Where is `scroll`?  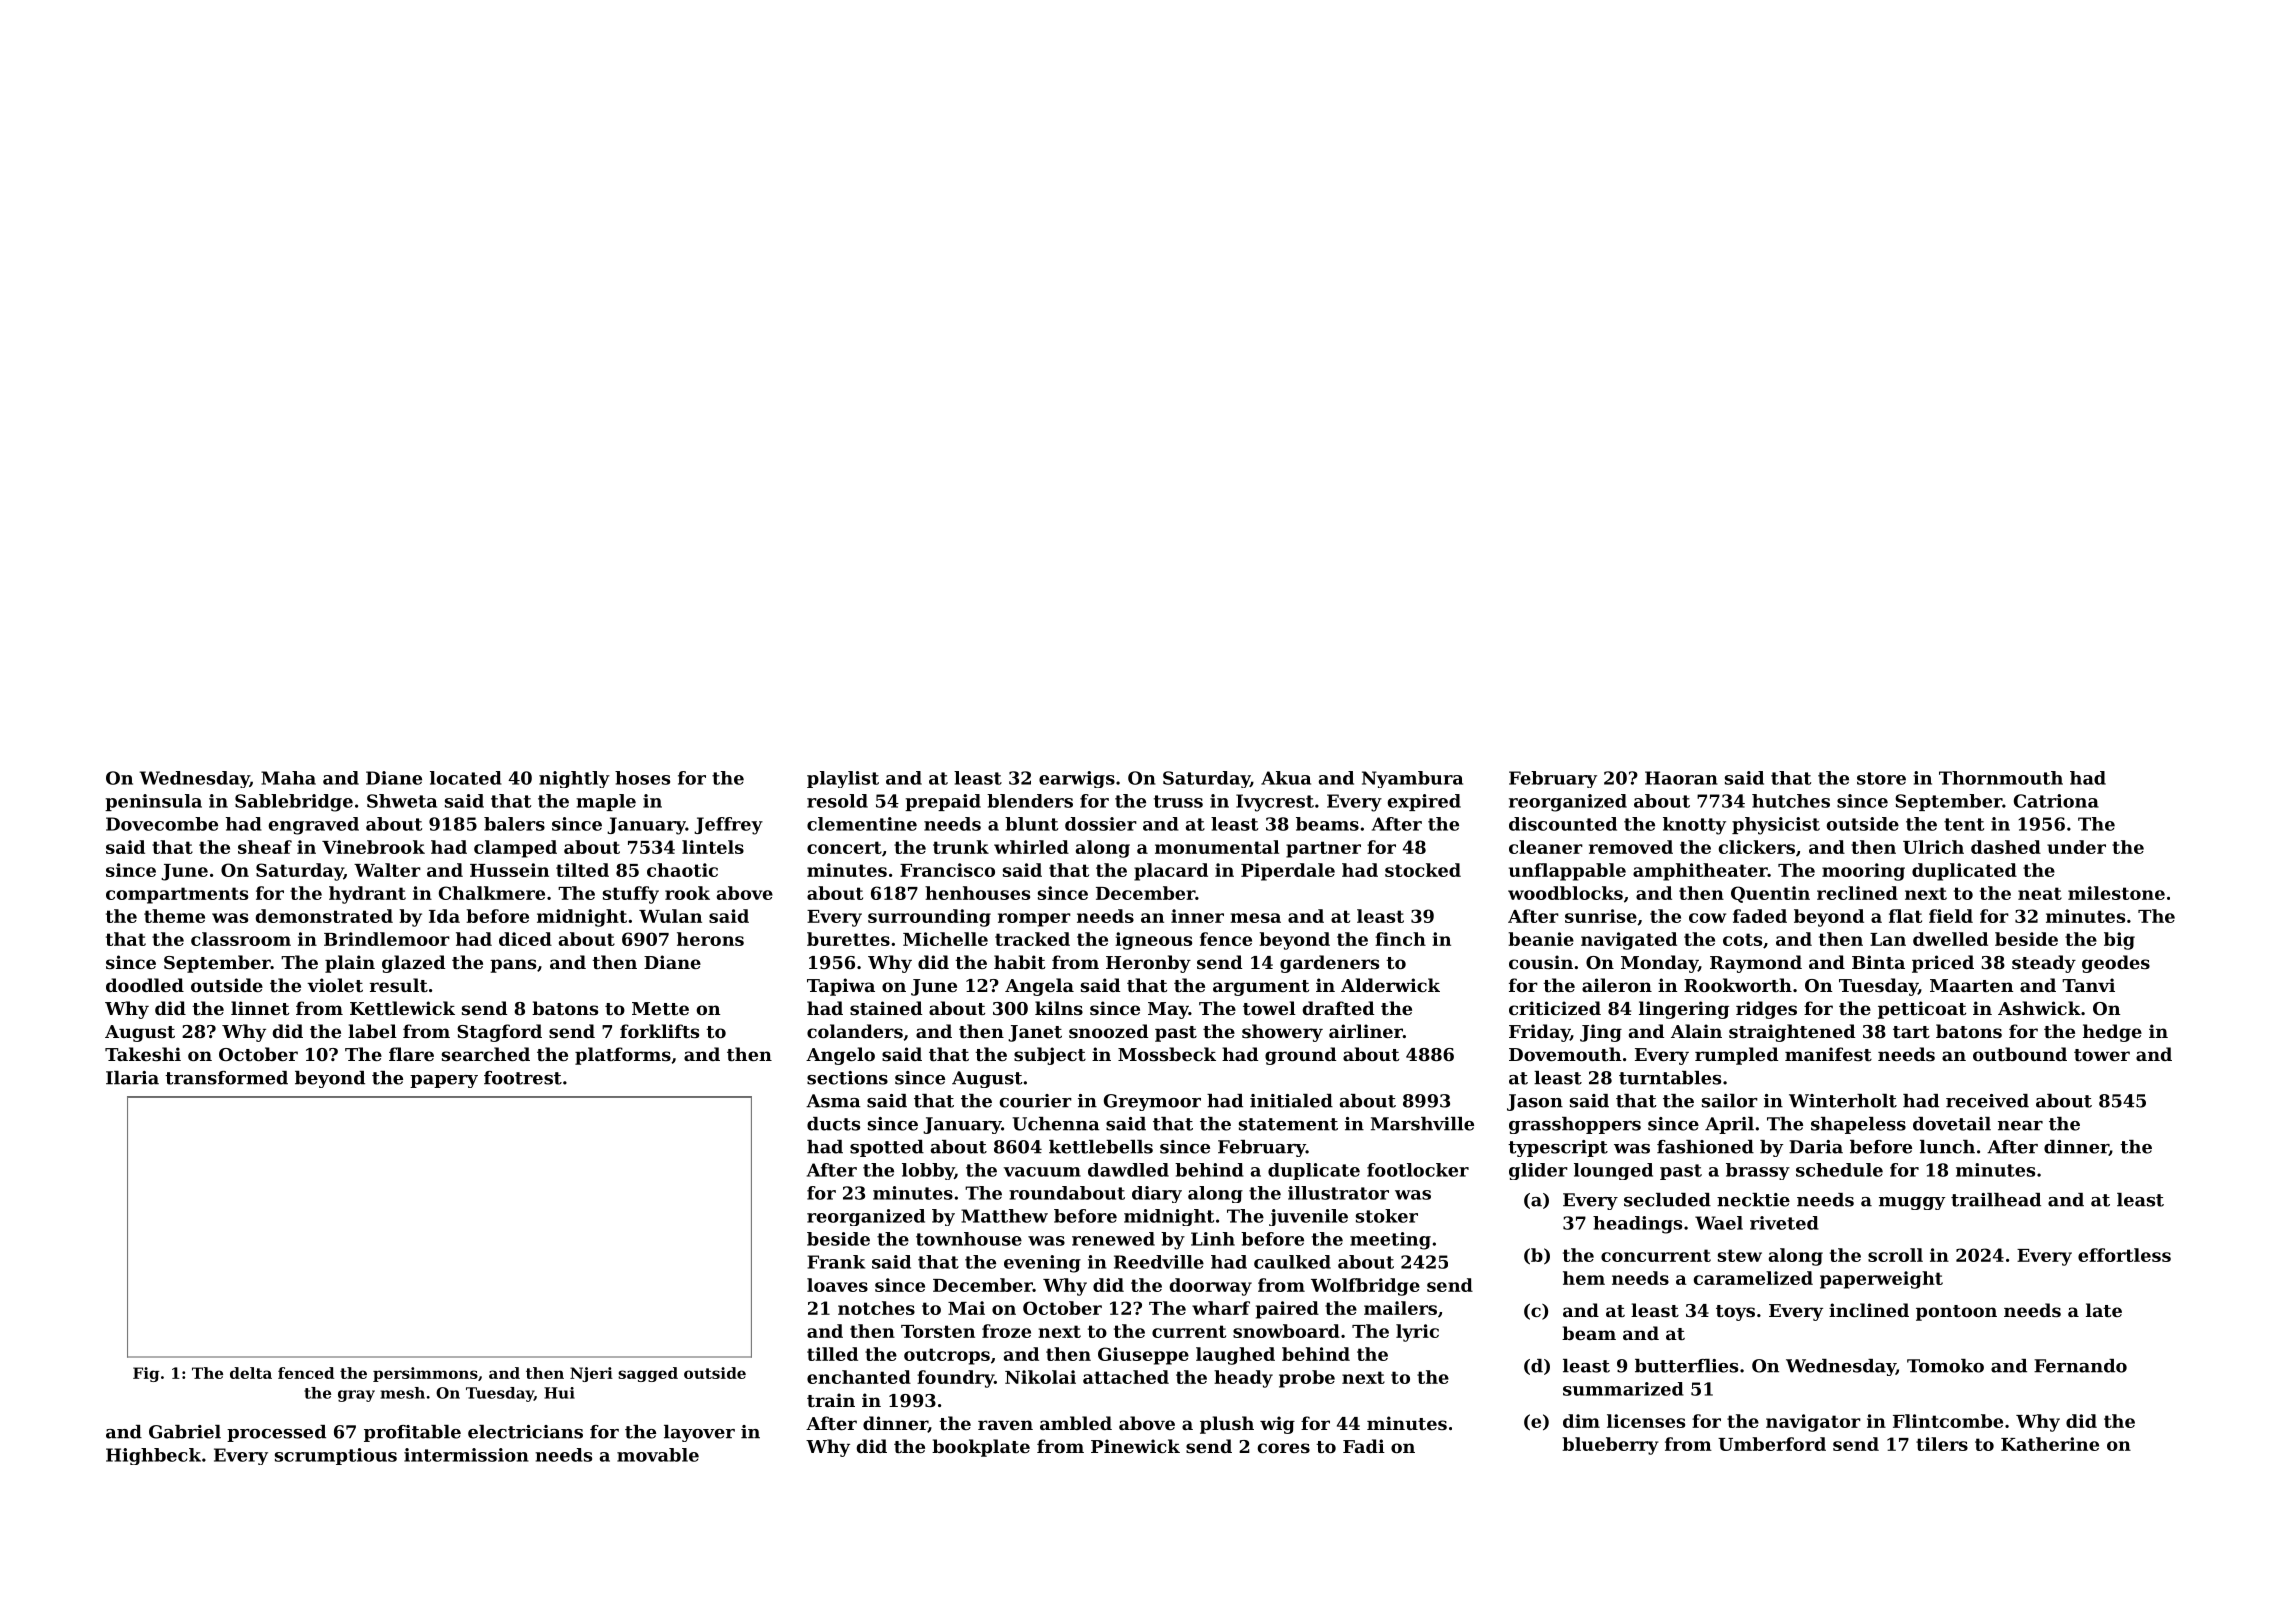 scroll is located at coordinates (1895, 1255).
